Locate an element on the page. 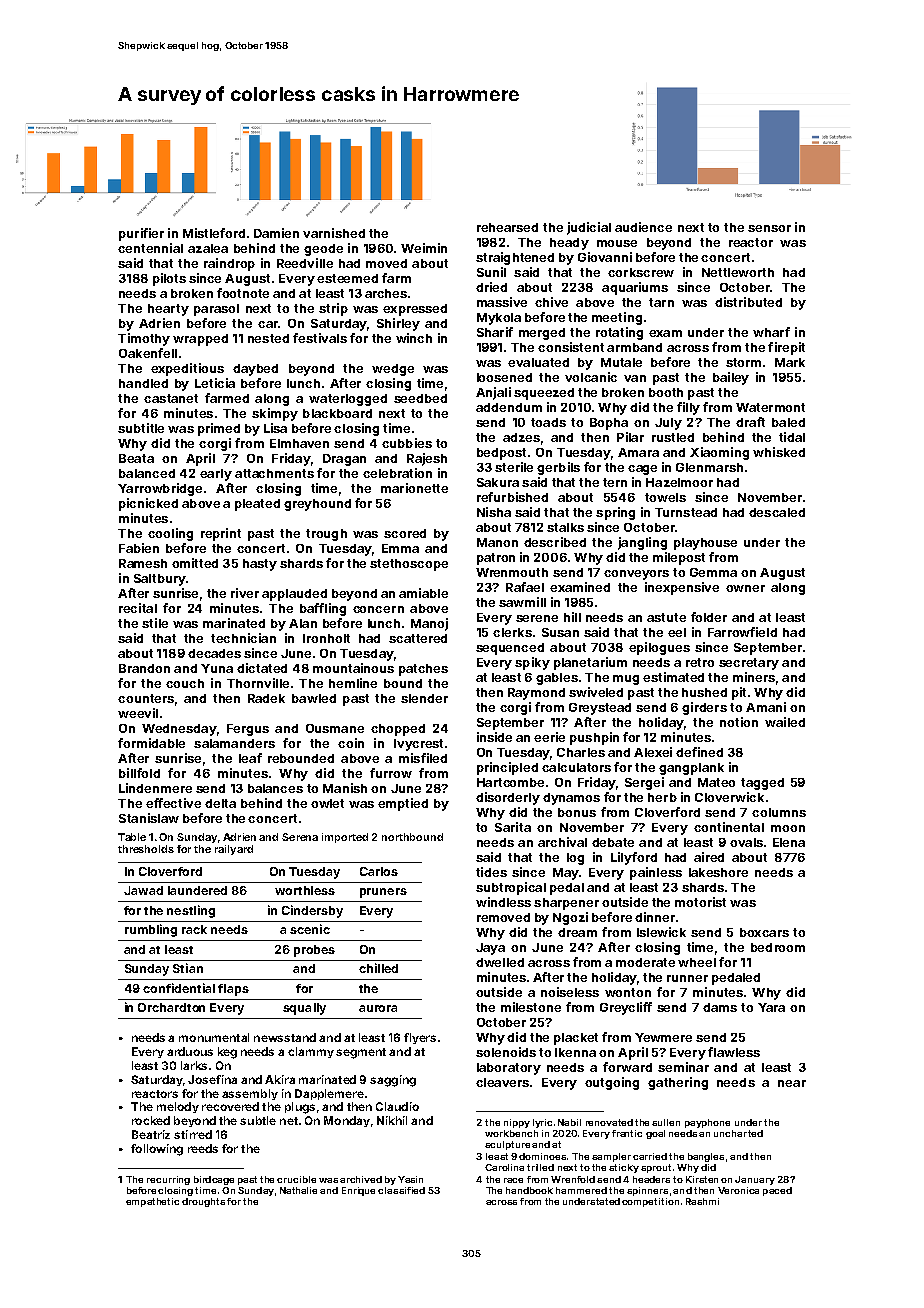  columns is located at coordinates (779, 812).
